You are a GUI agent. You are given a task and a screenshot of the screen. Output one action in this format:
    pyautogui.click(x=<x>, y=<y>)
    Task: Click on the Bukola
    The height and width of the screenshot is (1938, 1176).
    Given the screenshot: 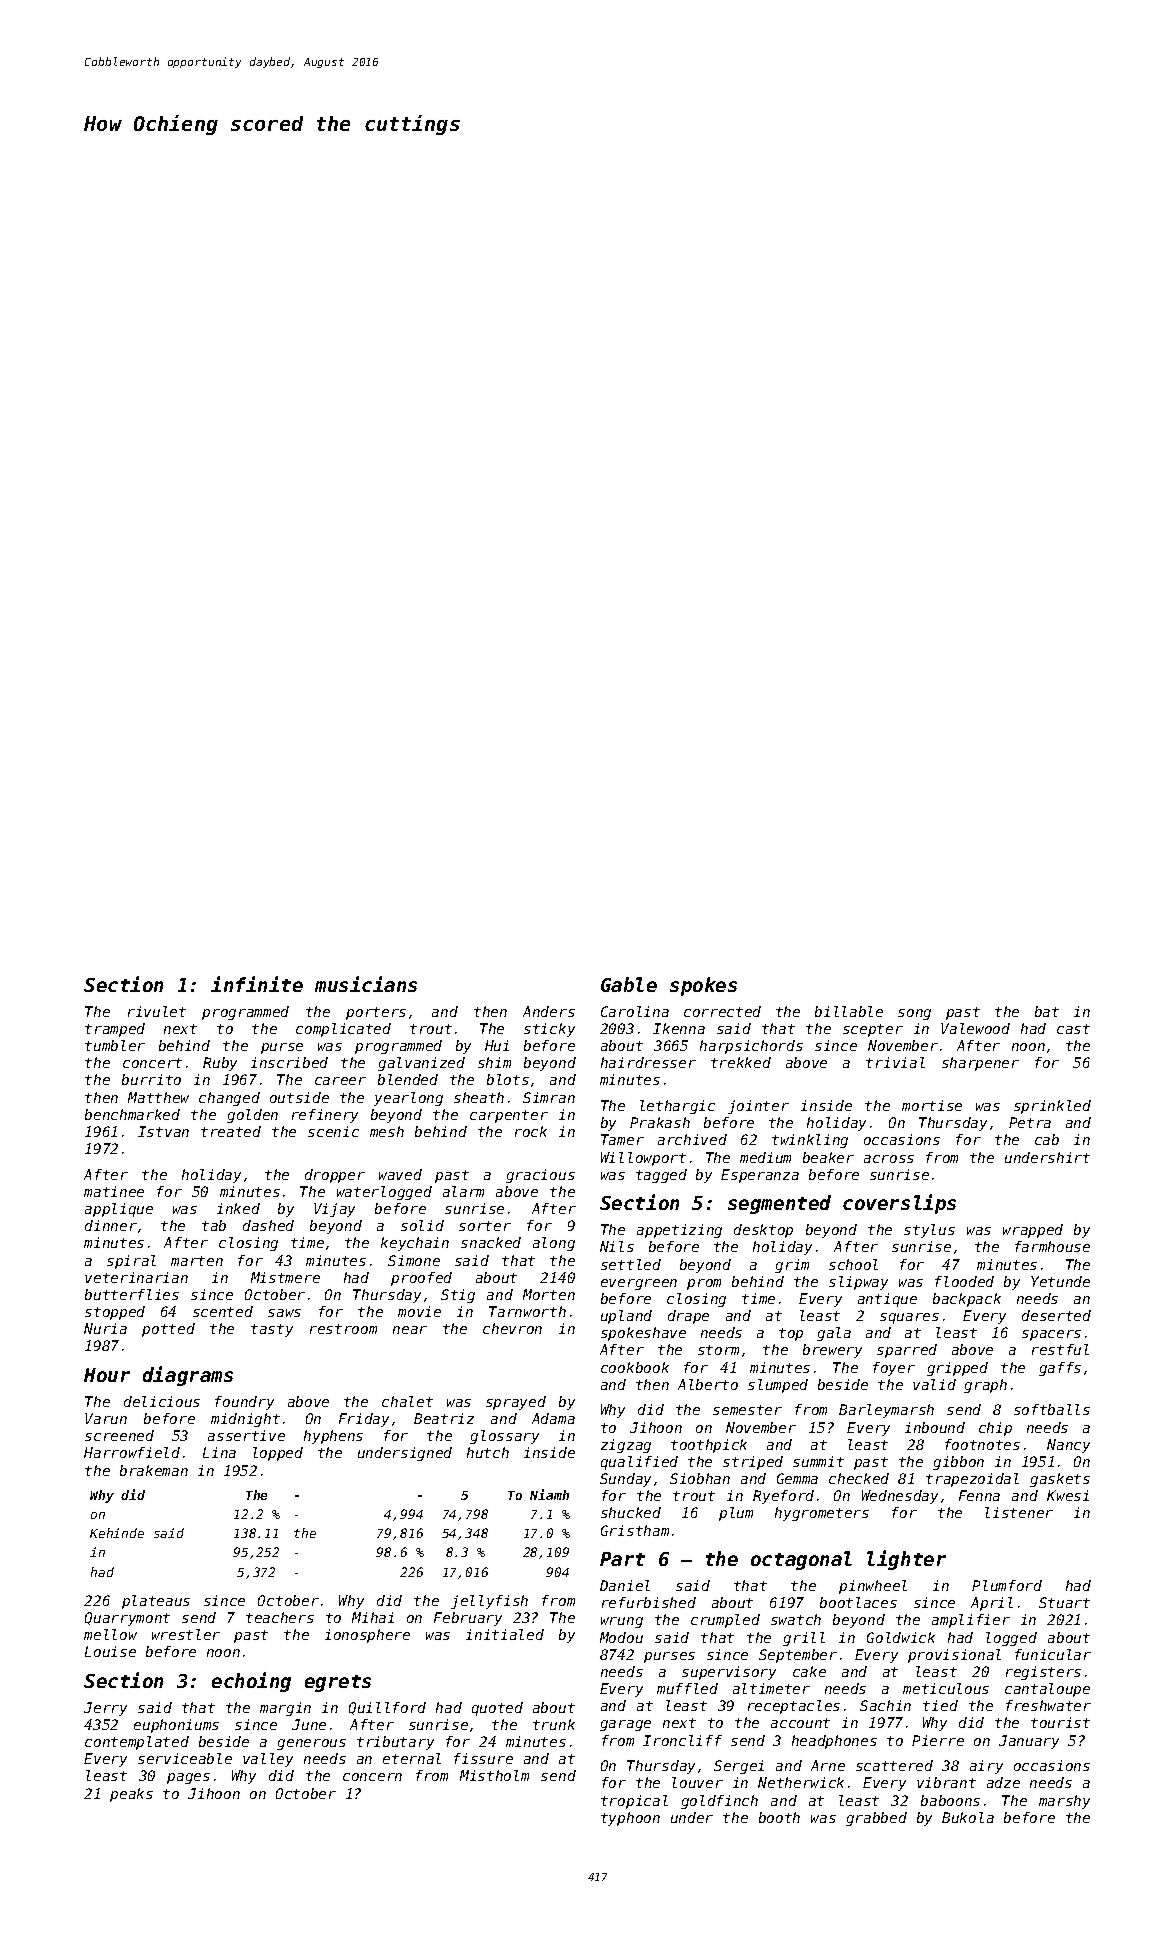 What is the action you would take?
    pyautogui.click(x=968, y=1817)
